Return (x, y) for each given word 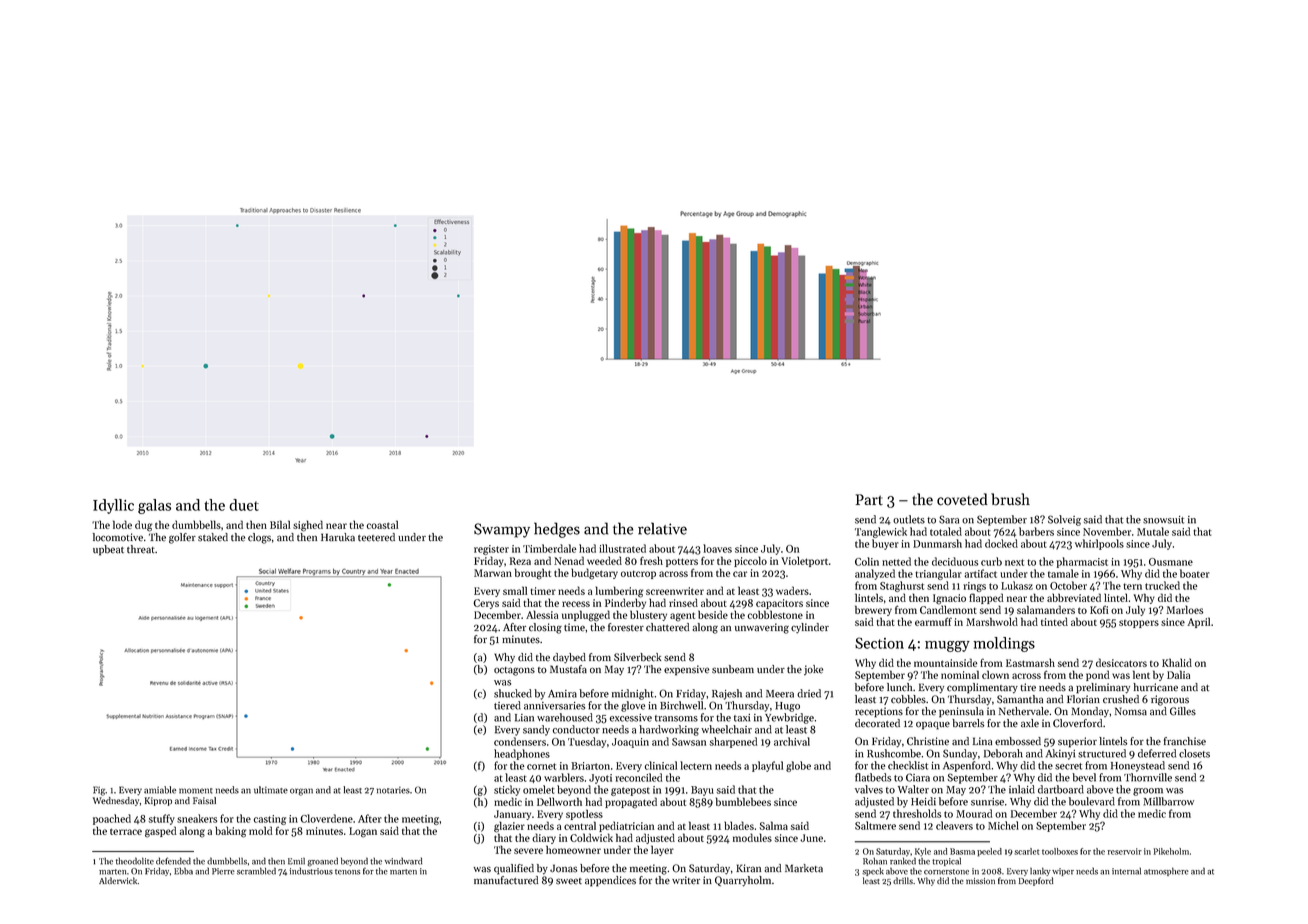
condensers (520, 741)
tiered (507, 705)
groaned (323, 862)
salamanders (1046, 609)
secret (1068, 766)
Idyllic (113, 506)
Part (869, 499)
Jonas (563, 868)
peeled (989, 852)
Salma (774, 825)
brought (533, 574)
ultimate (271, 790)
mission (980, 881)
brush (1010, 499)
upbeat (108, 550)
